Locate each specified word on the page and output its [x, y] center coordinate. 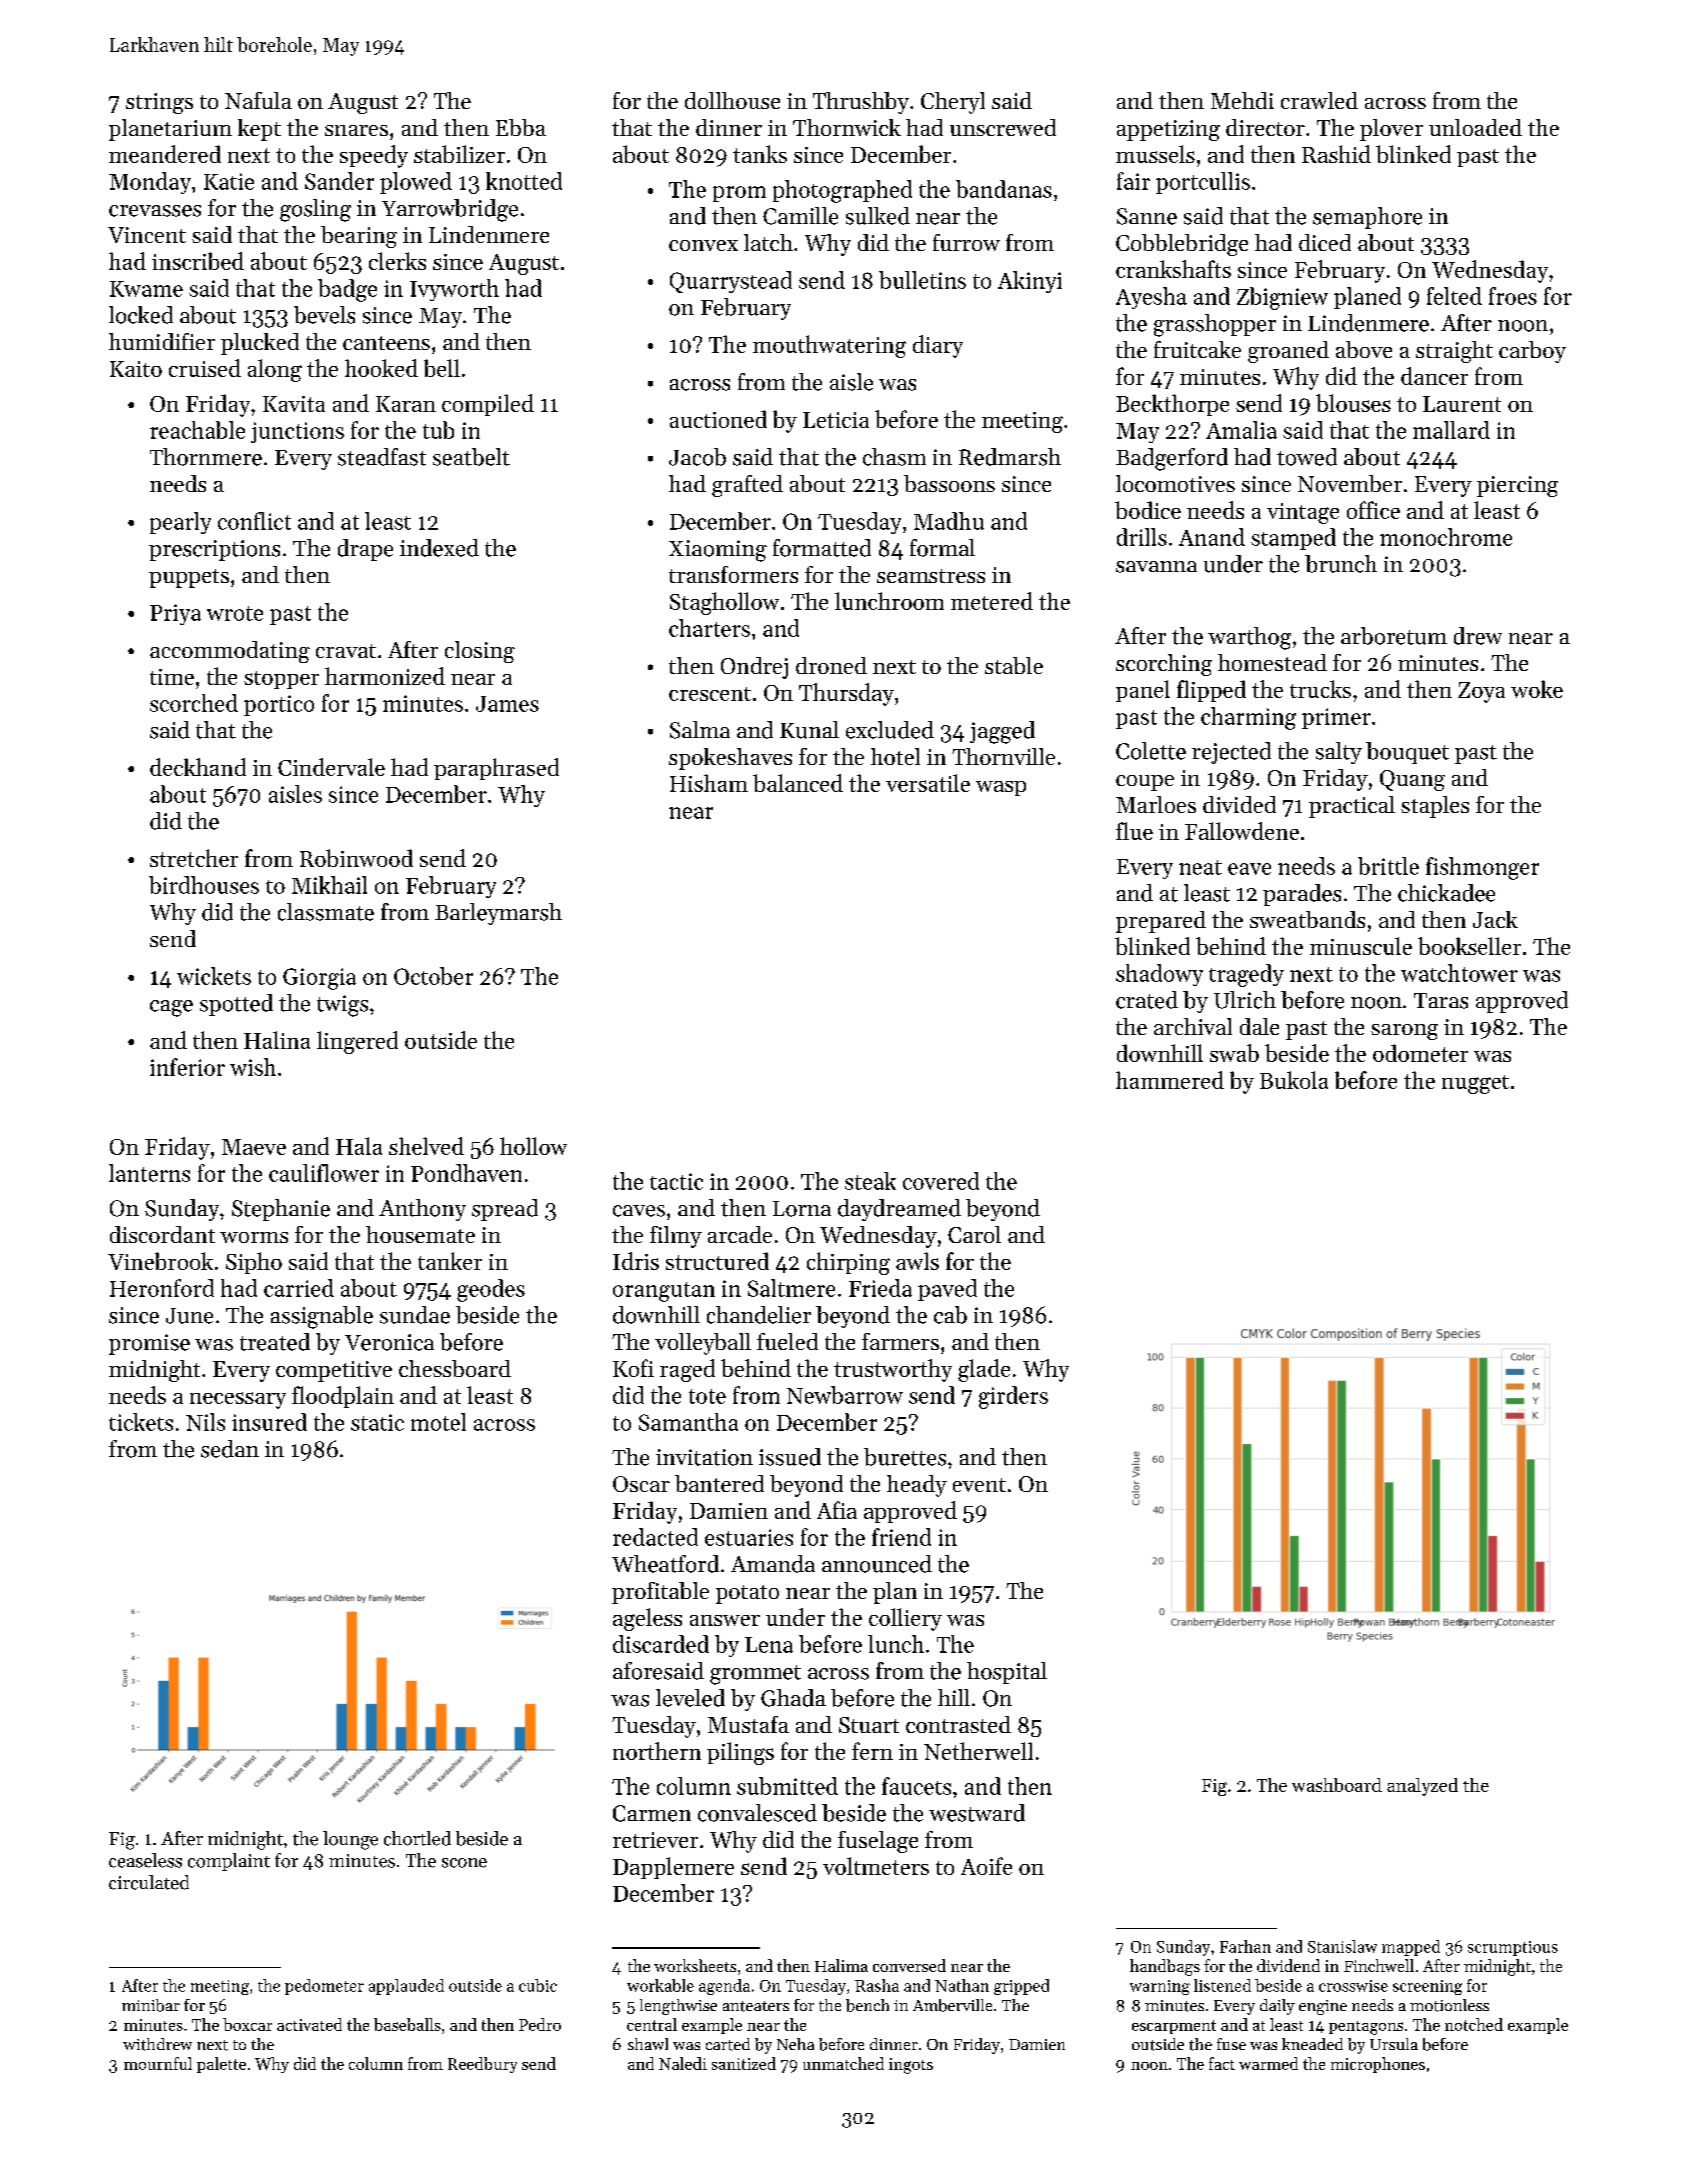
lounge [350, 1840]
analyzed [1422, 1787]
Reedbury [482, 2065]
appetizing [1168, 130]
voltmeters [876, 1866]
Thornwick [847, 127]
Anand [1212, 537]
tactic [676, 1181]
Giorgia [319, 979]
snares [356, 130]
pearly [180, 523]
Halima [841, 1965]
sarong [1404, 1032]
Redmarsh [1010, 457]
